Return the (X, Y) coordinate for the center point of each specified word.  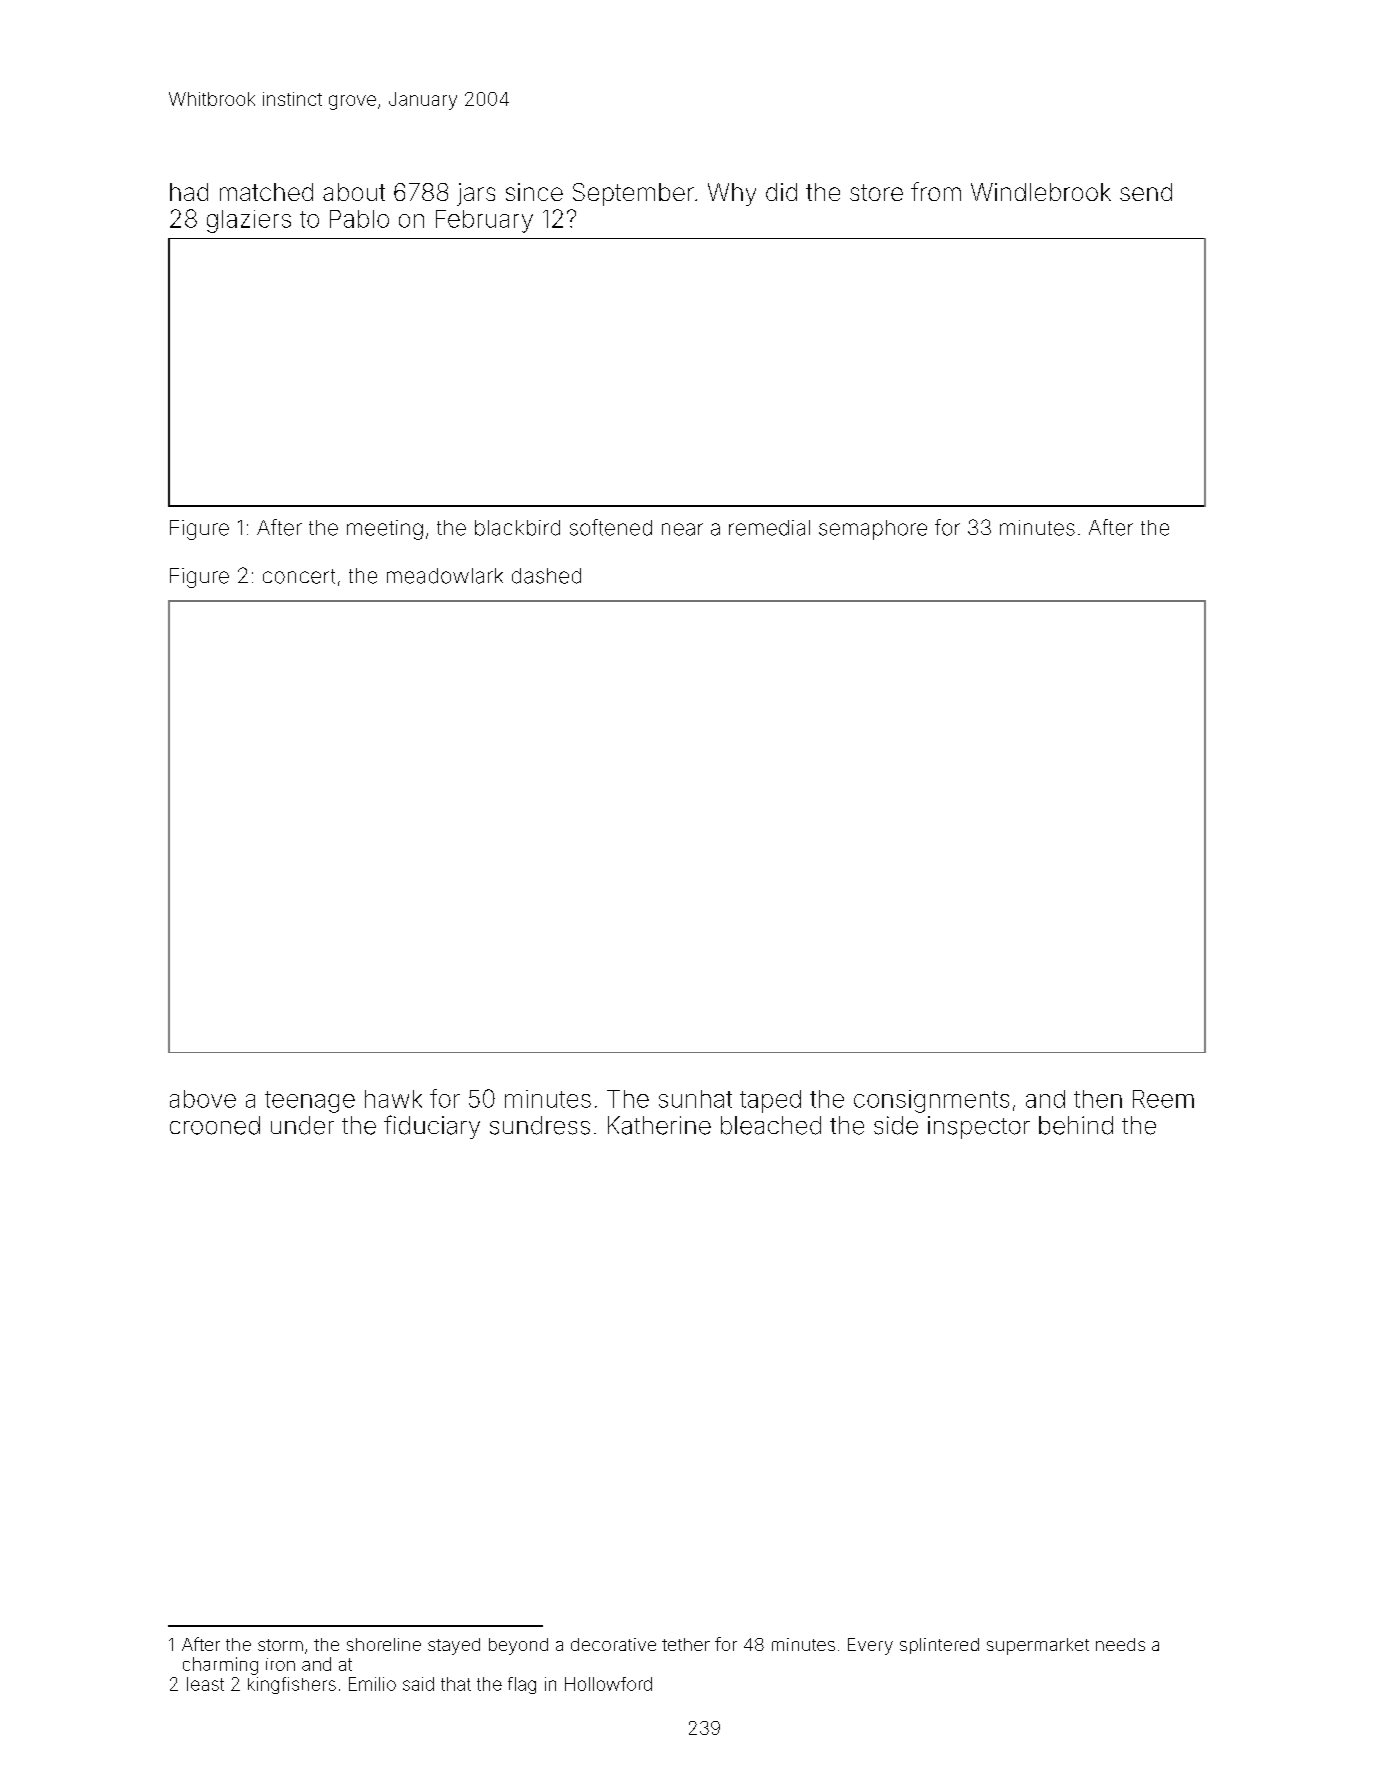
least (205, 1684)
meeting (385, 530)
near (682, 529)
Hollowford (608, 1684)
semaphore (873, 530)
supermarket (1038, 1646)
